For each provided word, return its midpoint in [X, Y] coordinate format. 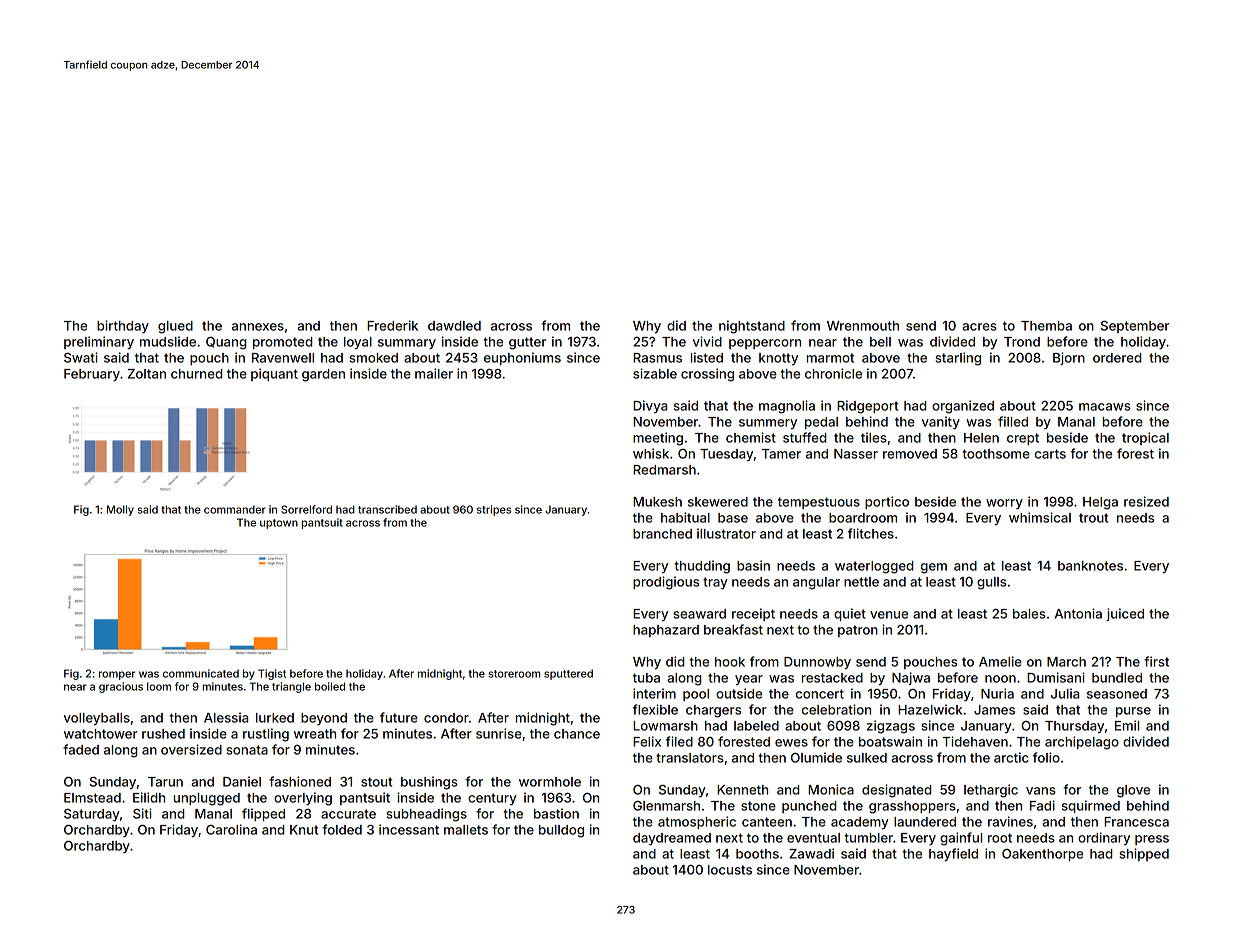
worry [1004, 504]
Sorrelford [306, 509]
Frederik [392, 325]
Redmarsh [664, 470]
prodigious [666, 583]
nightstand [752, 327]
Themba [1046, 326]
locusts [730, 870]
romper [117, 675]
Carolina [231, 829]
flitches [871, 533]
